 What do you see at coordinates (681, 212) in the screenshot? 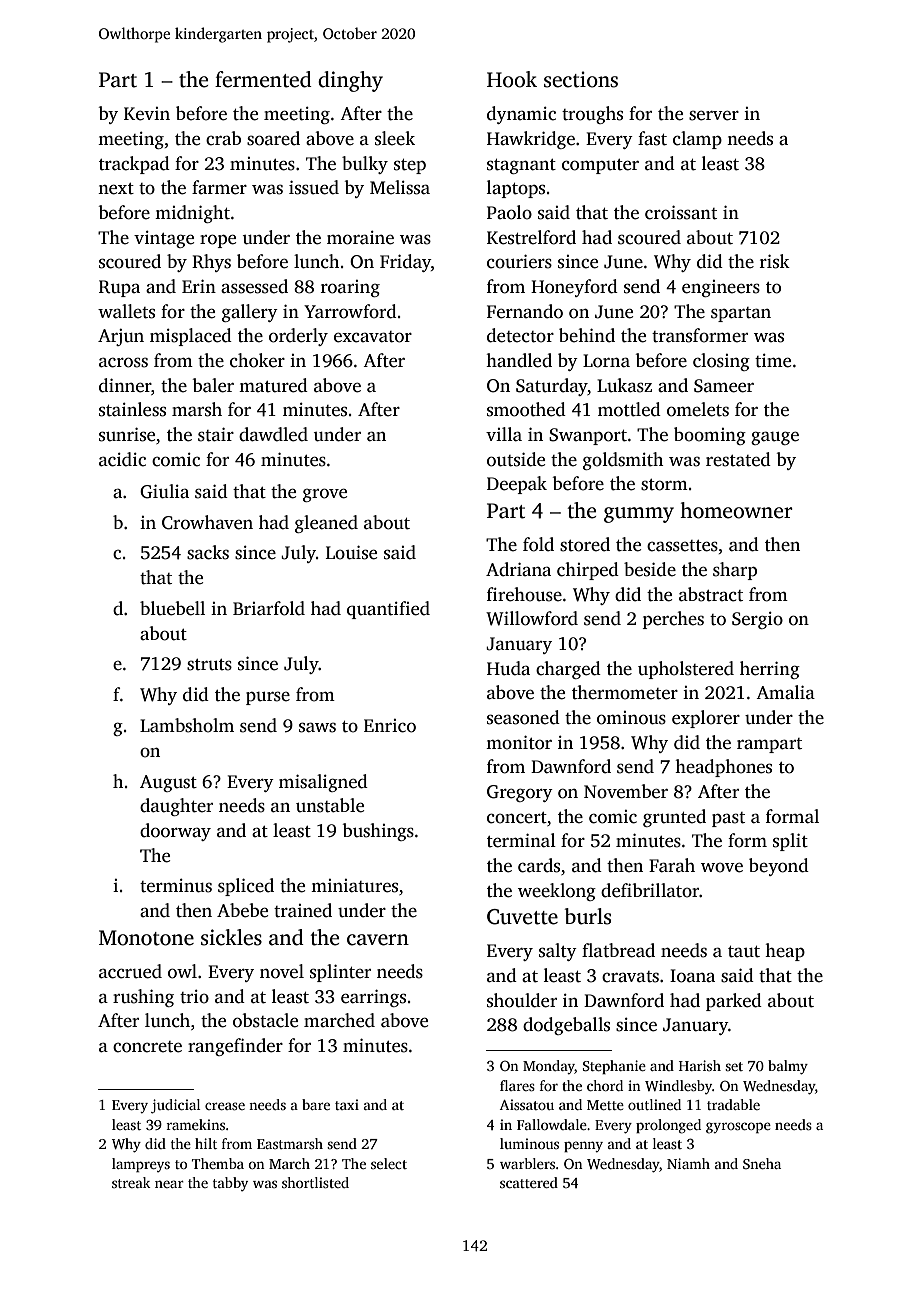
I see `croissant` at bounding box center [681, 212].
